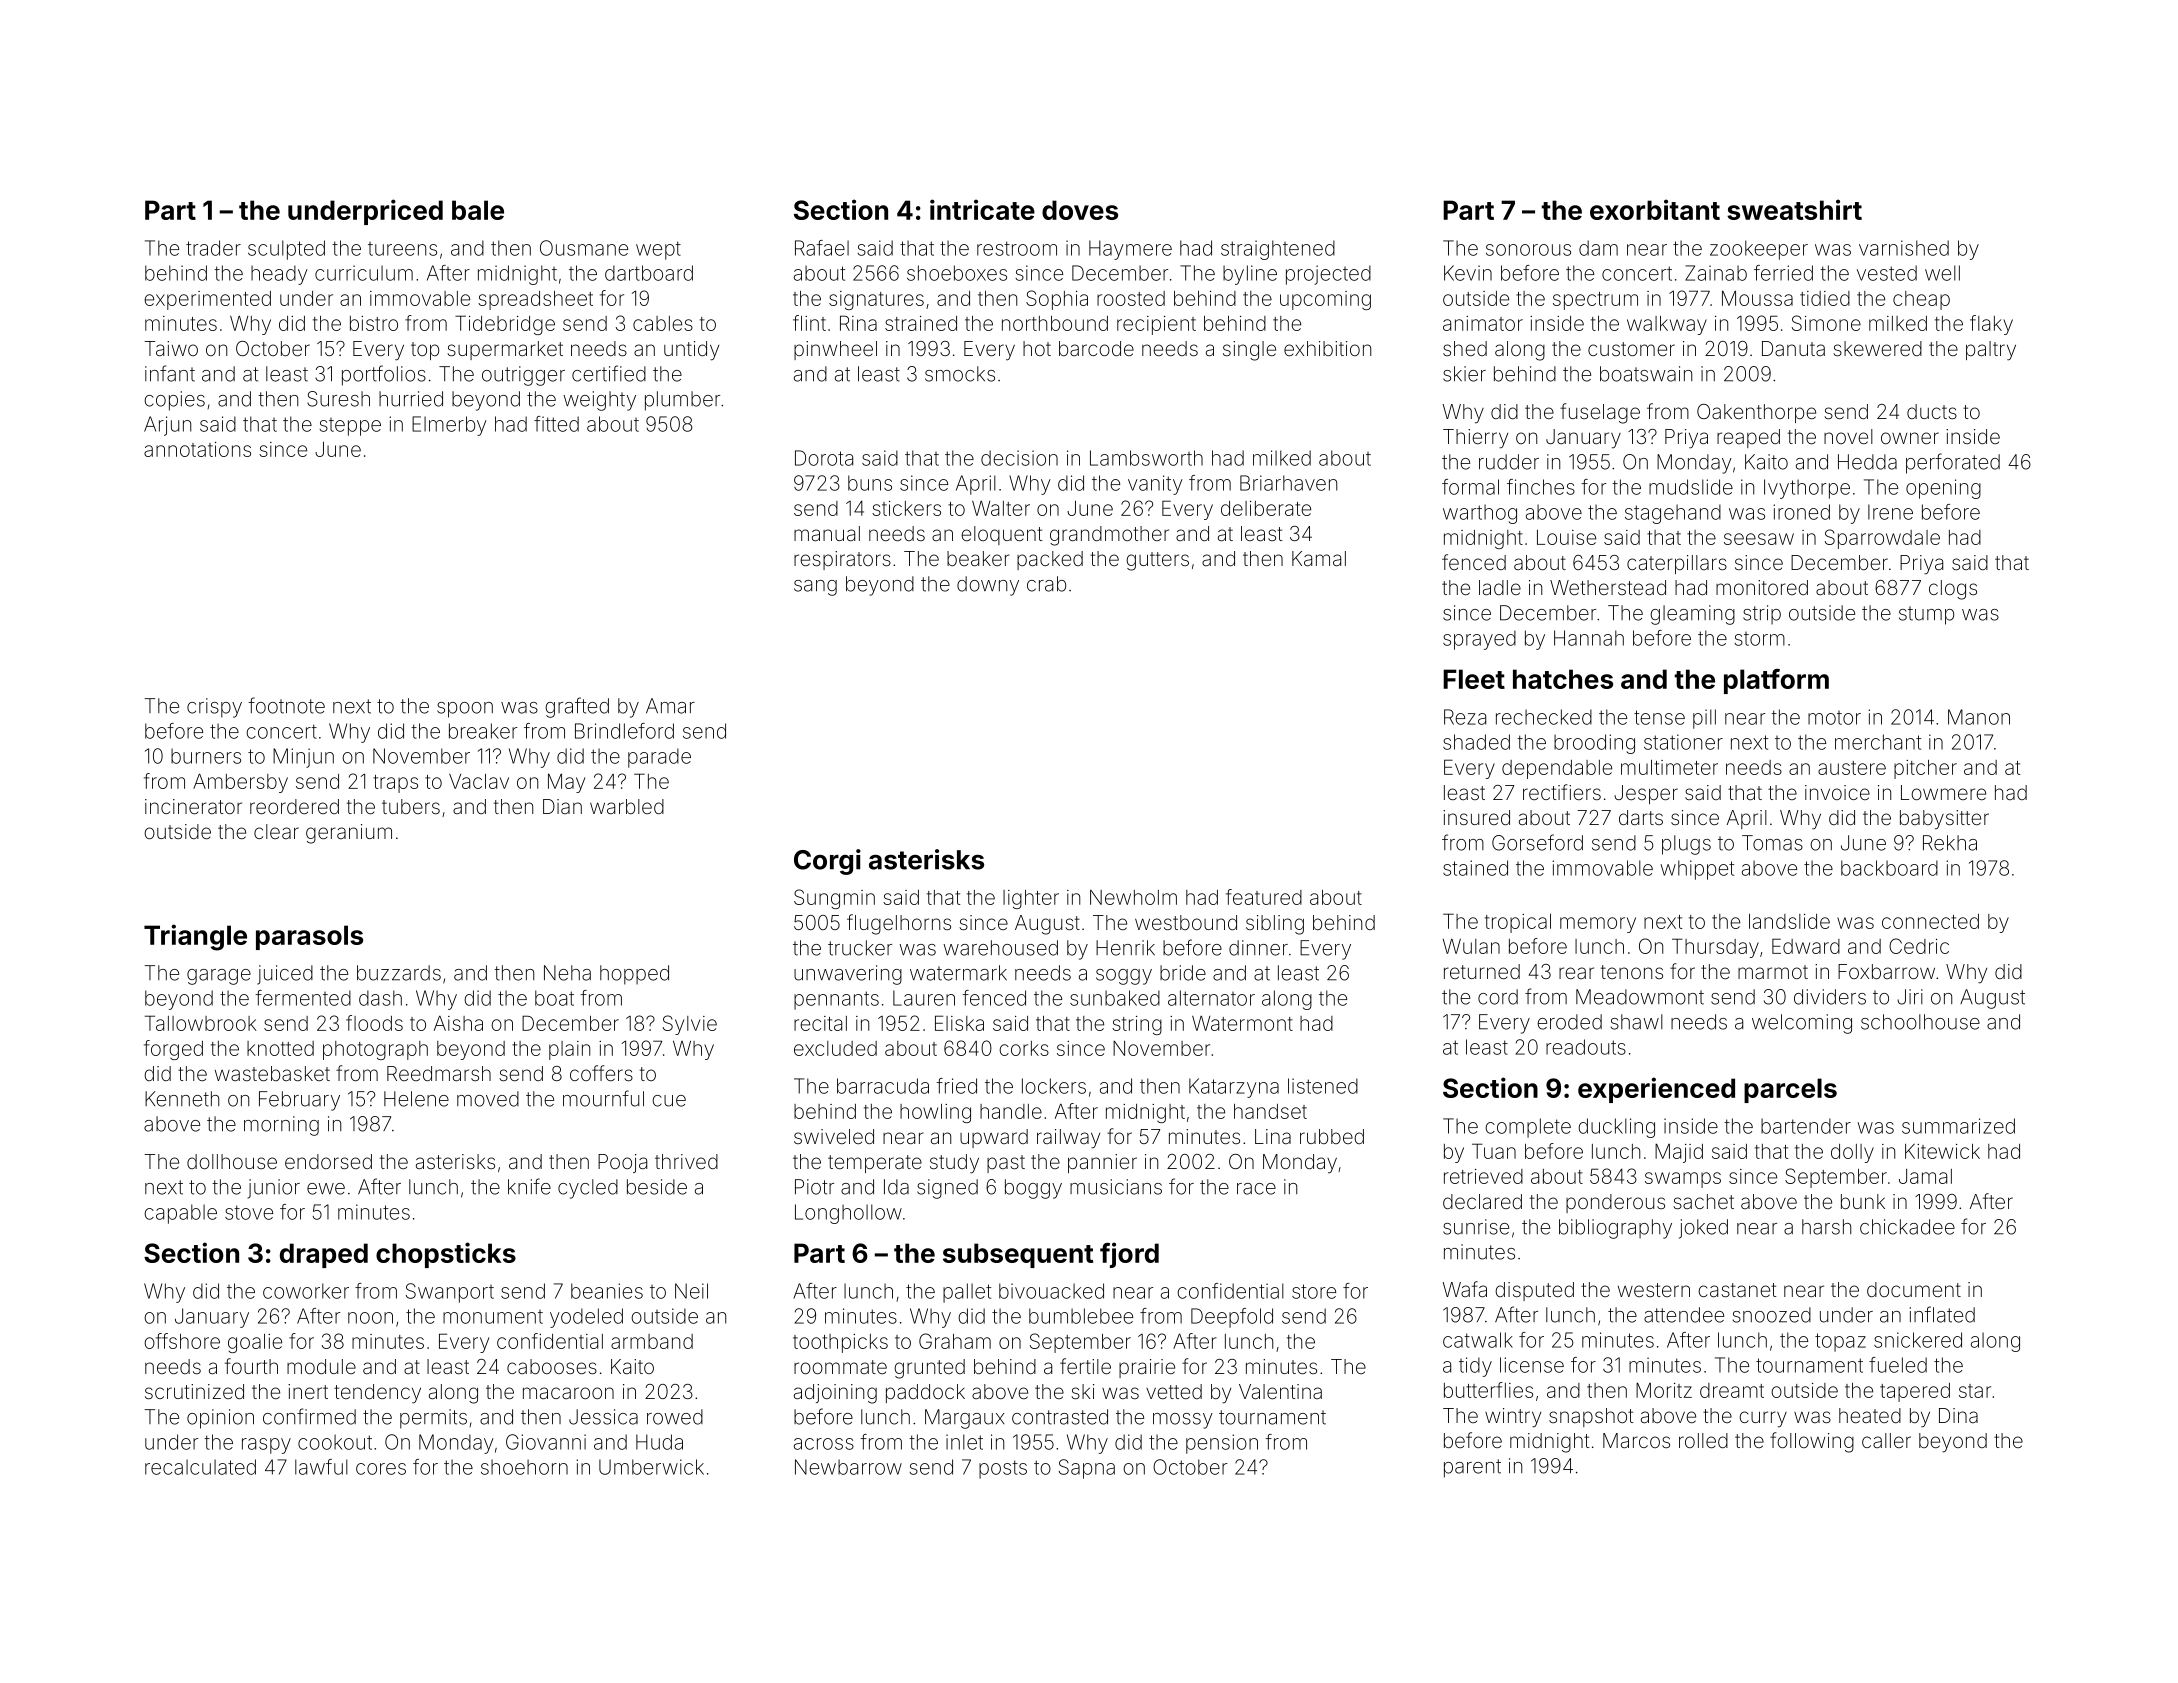 The height and width of the screenshot is (1683, 2178). I want to click on bale, so click(478, 210).
